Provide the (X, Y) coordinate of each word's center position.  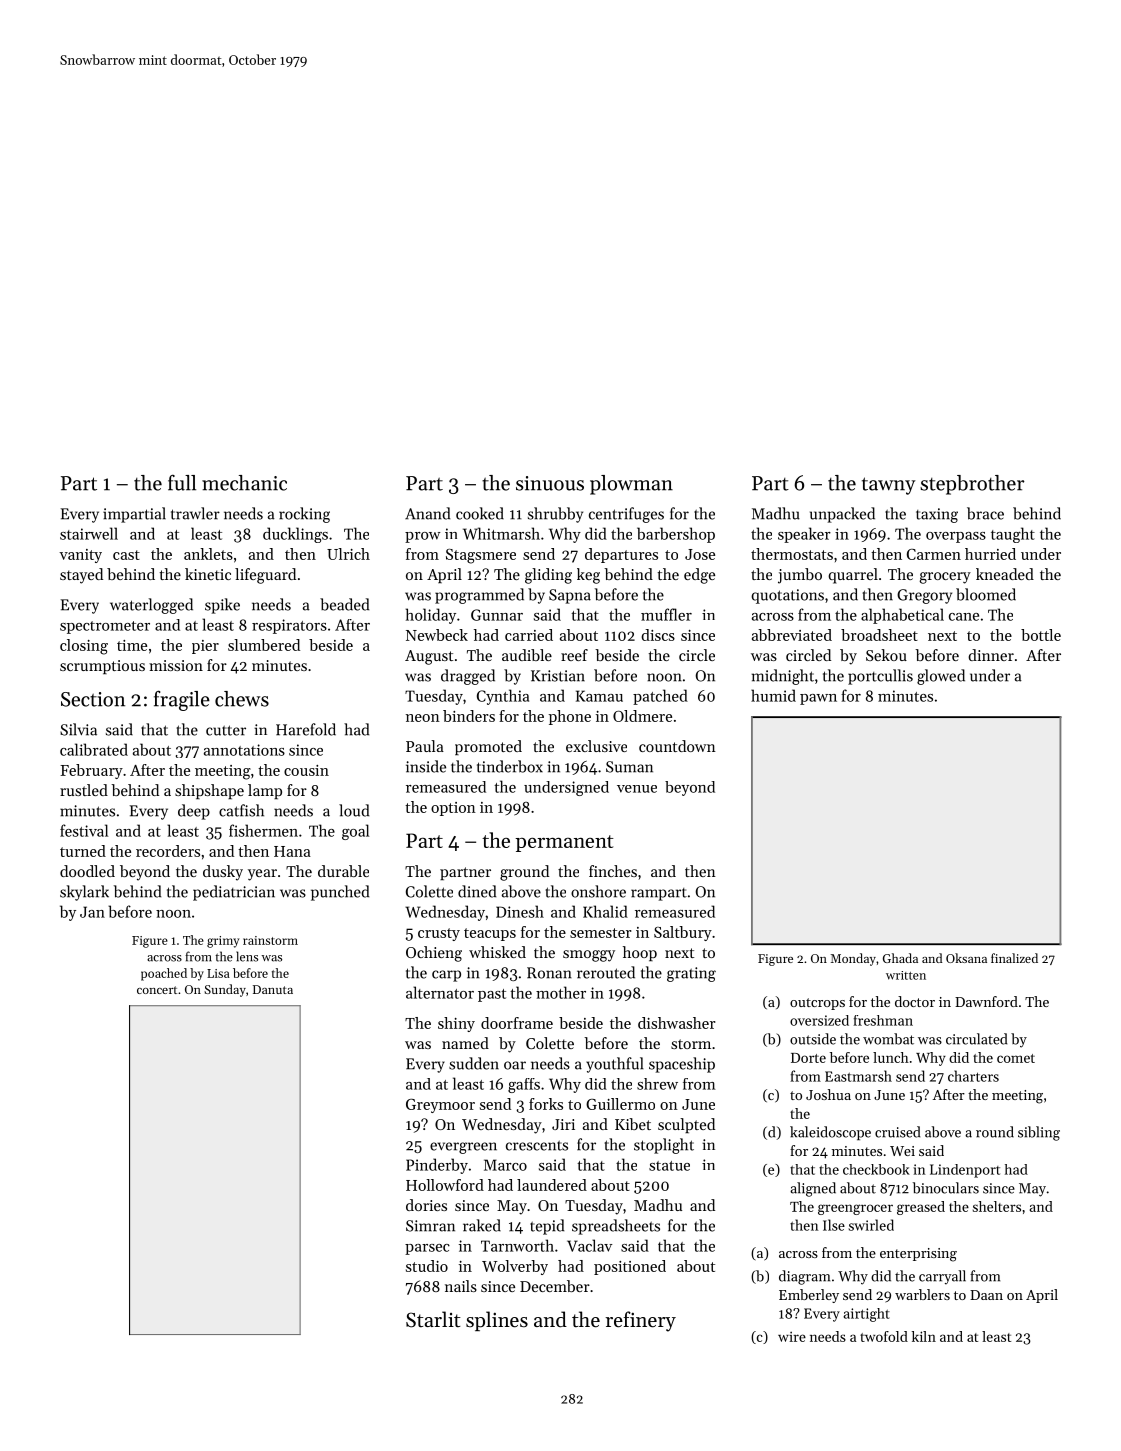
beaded (344, 604)
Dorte (808, 1058)
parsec (427, 1249)
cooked (480, 513)
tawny (889, 486)
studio (427, 1266)
